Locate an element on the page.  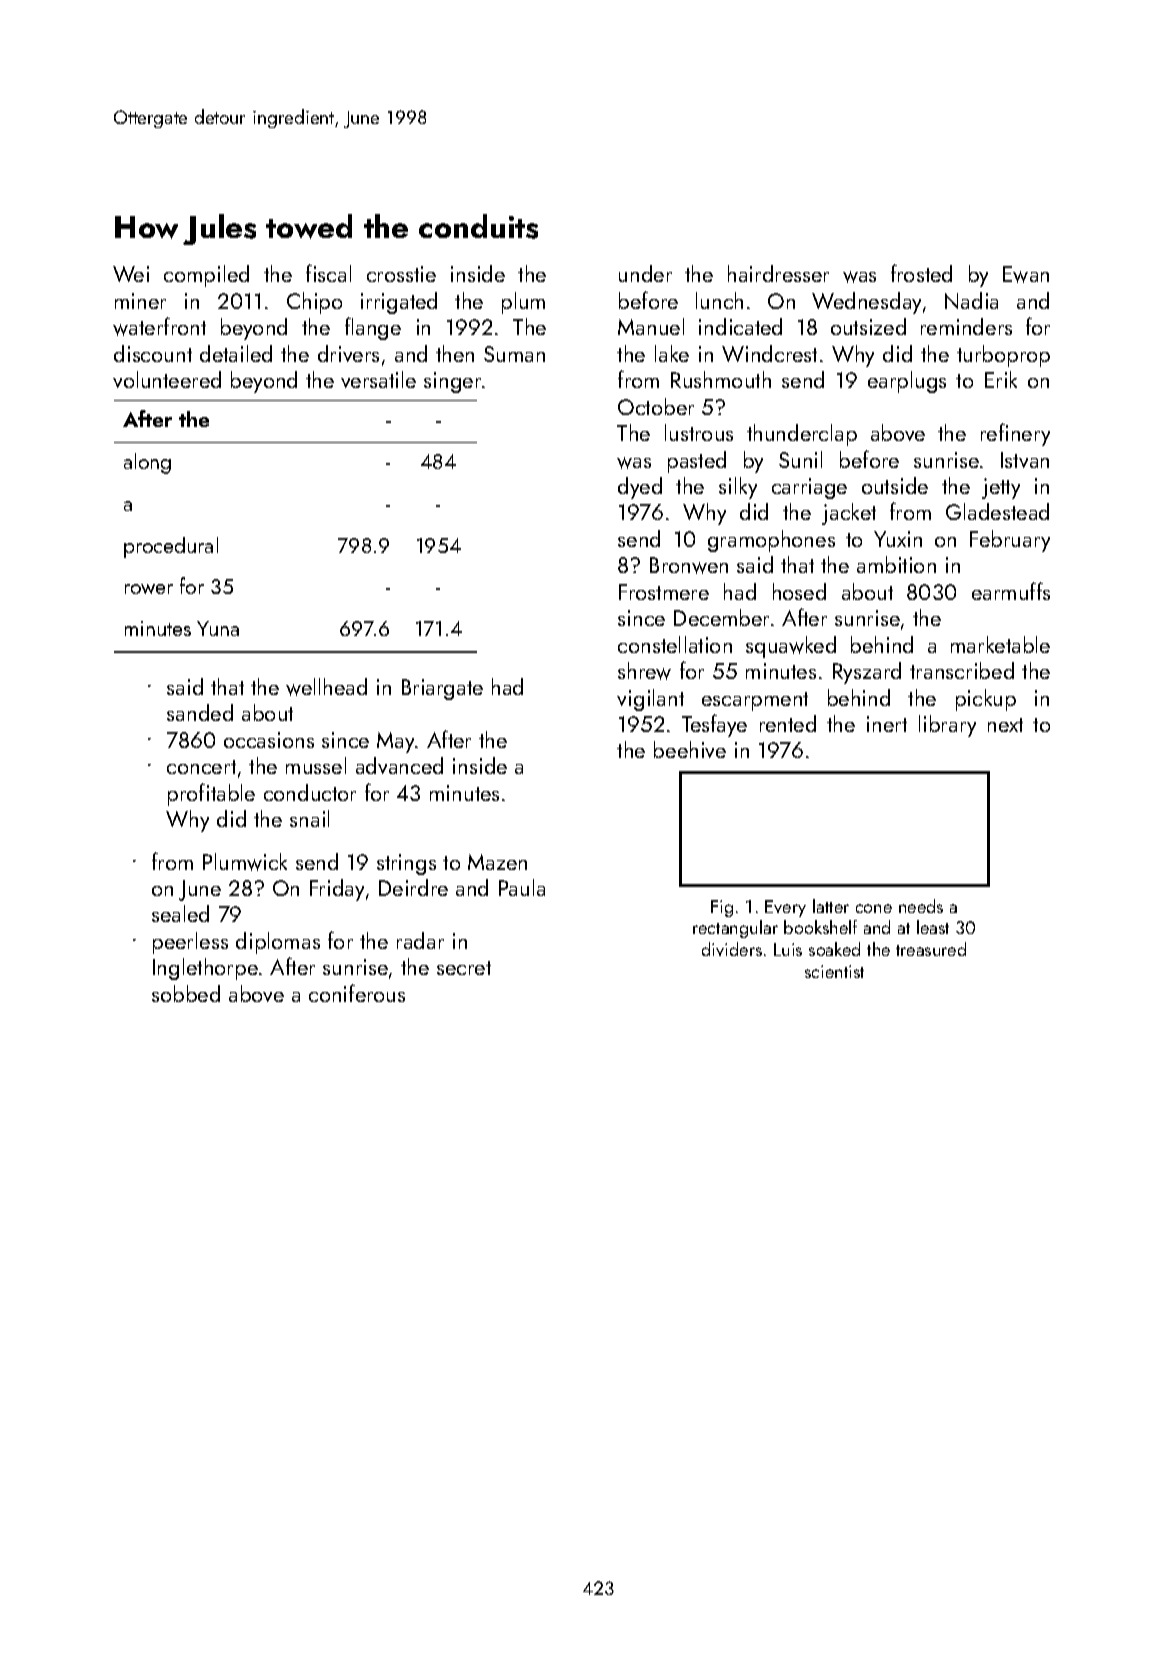
sealed is located at coordinates (180, 913).
